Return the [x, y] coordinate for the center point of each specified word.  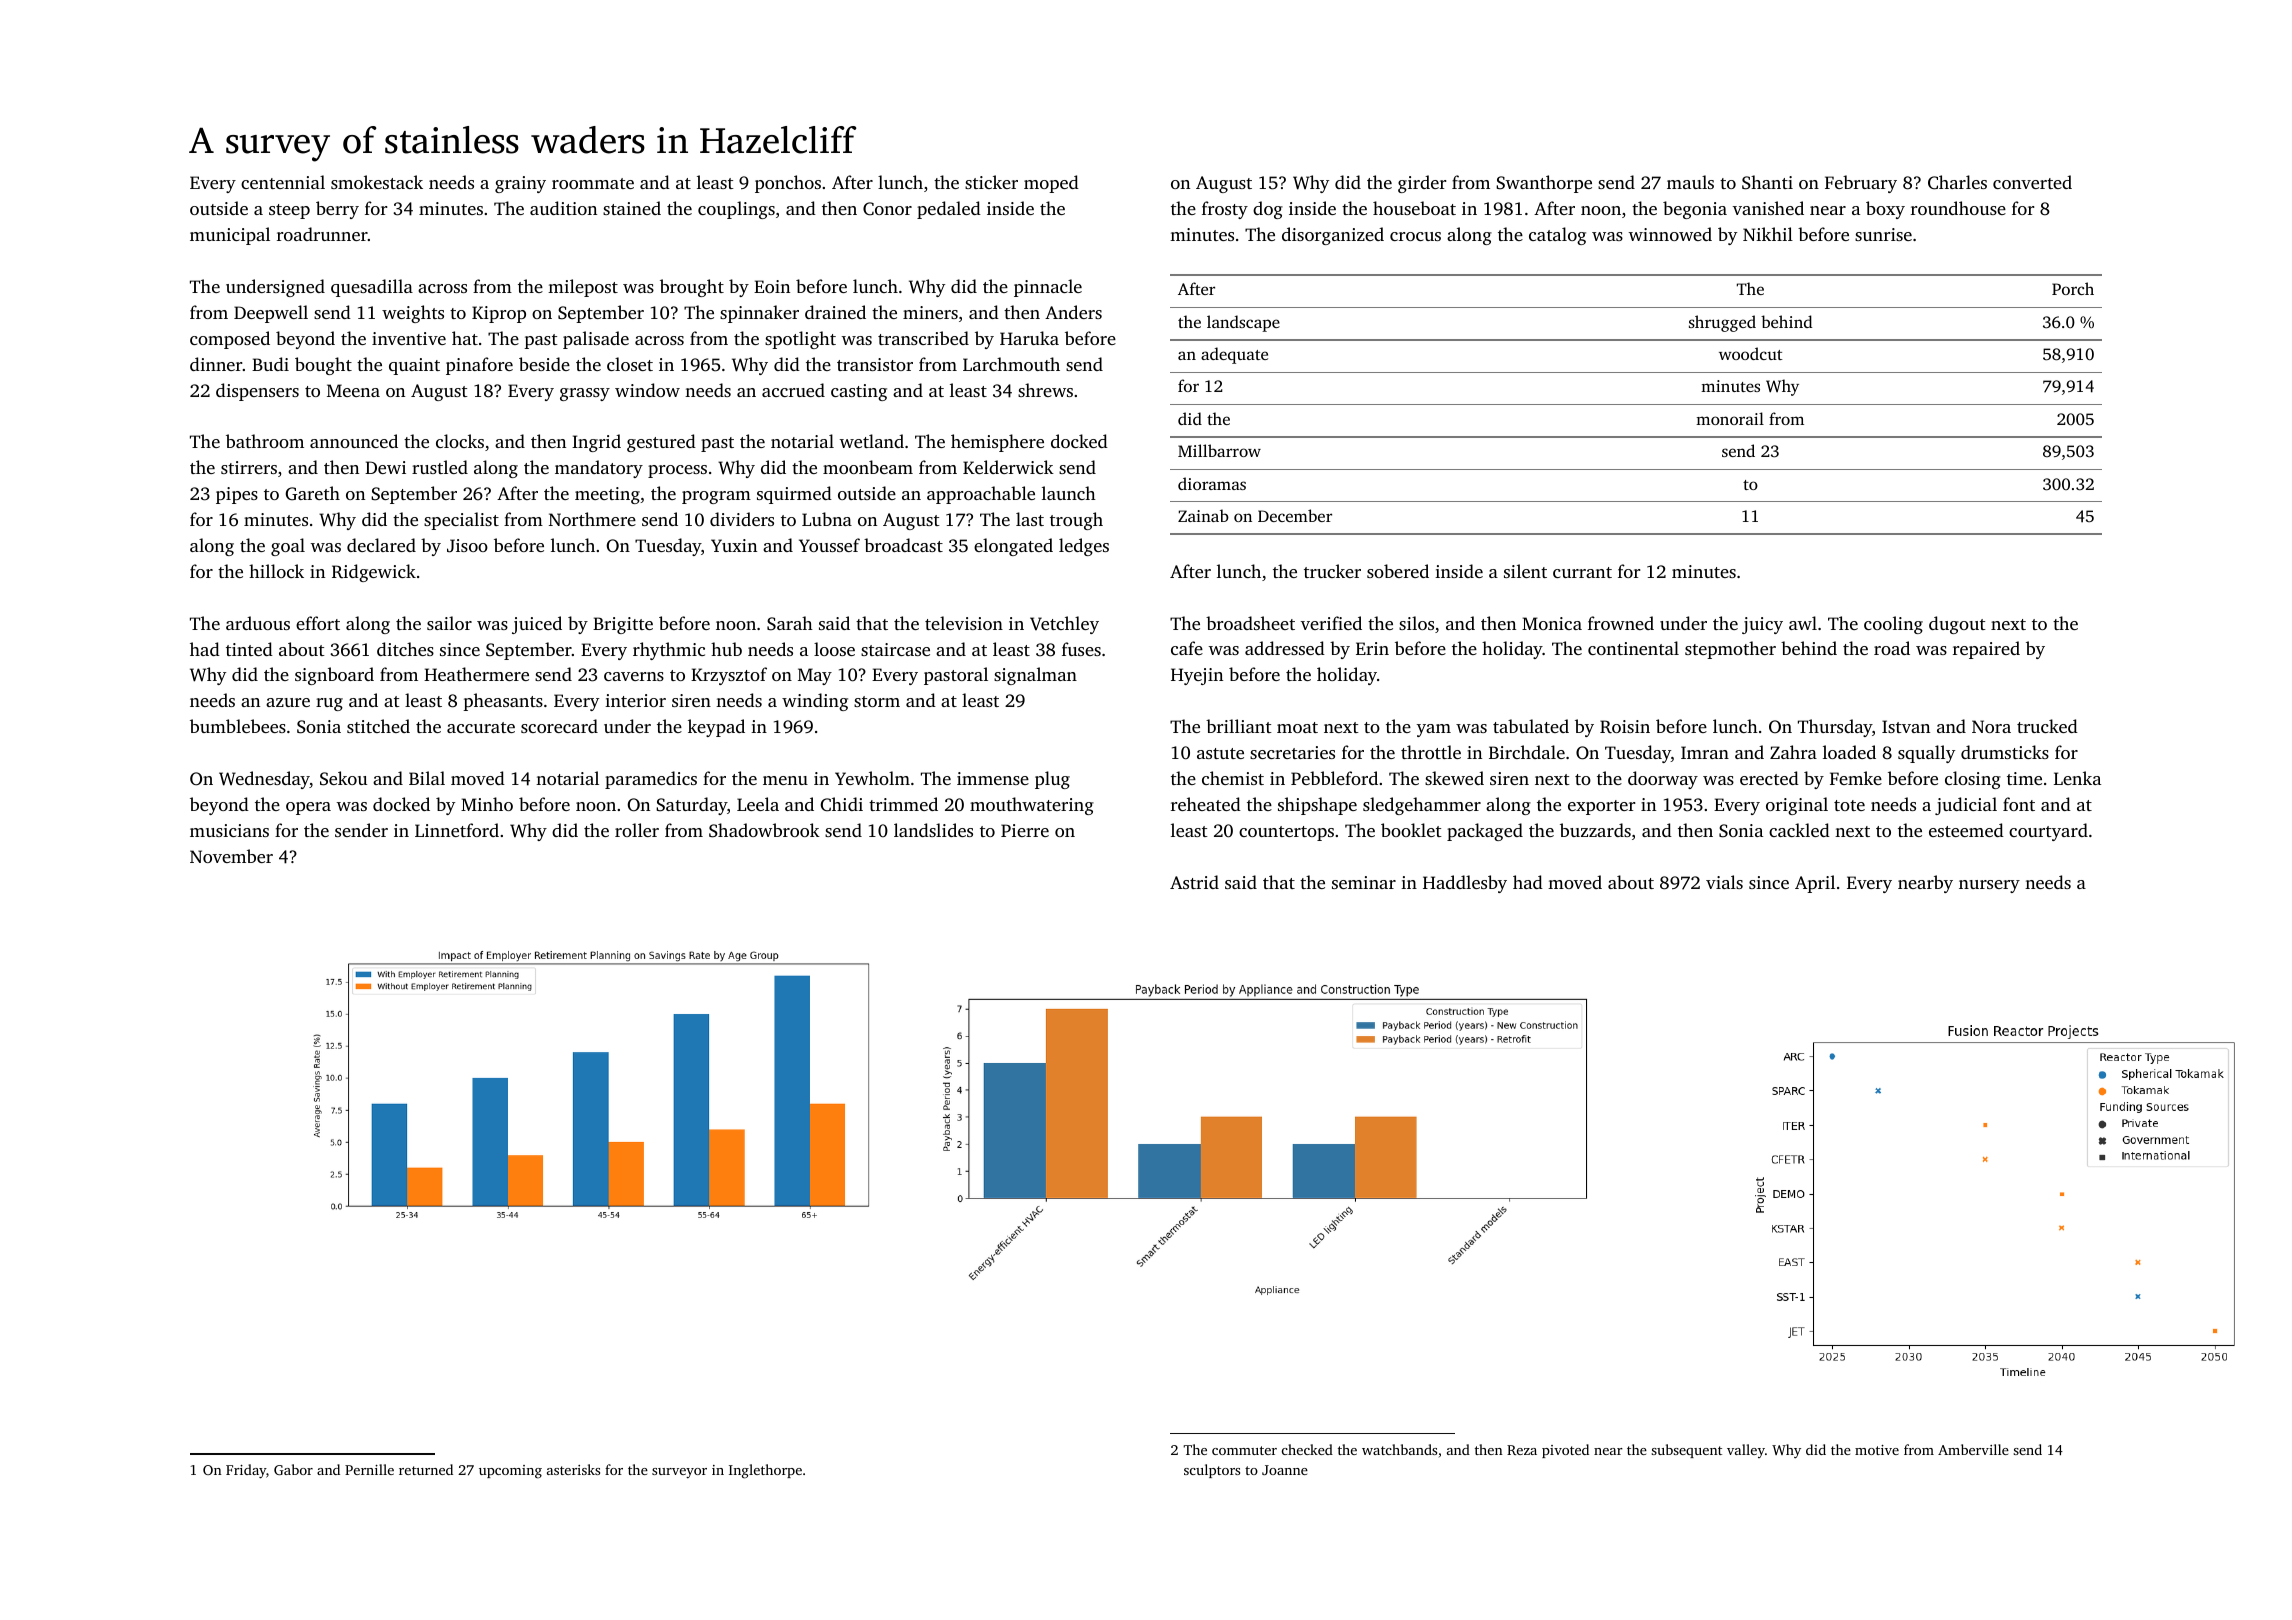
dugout [1957, 625]
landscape [1243, 323]
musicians [229, 830]
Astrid [1194, 882]
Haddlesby [1465, 884]
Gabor [293, 1469]
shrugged [1722, 323]
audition [563, 208]
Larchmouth [1011, 364]
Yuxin [734, 545]
